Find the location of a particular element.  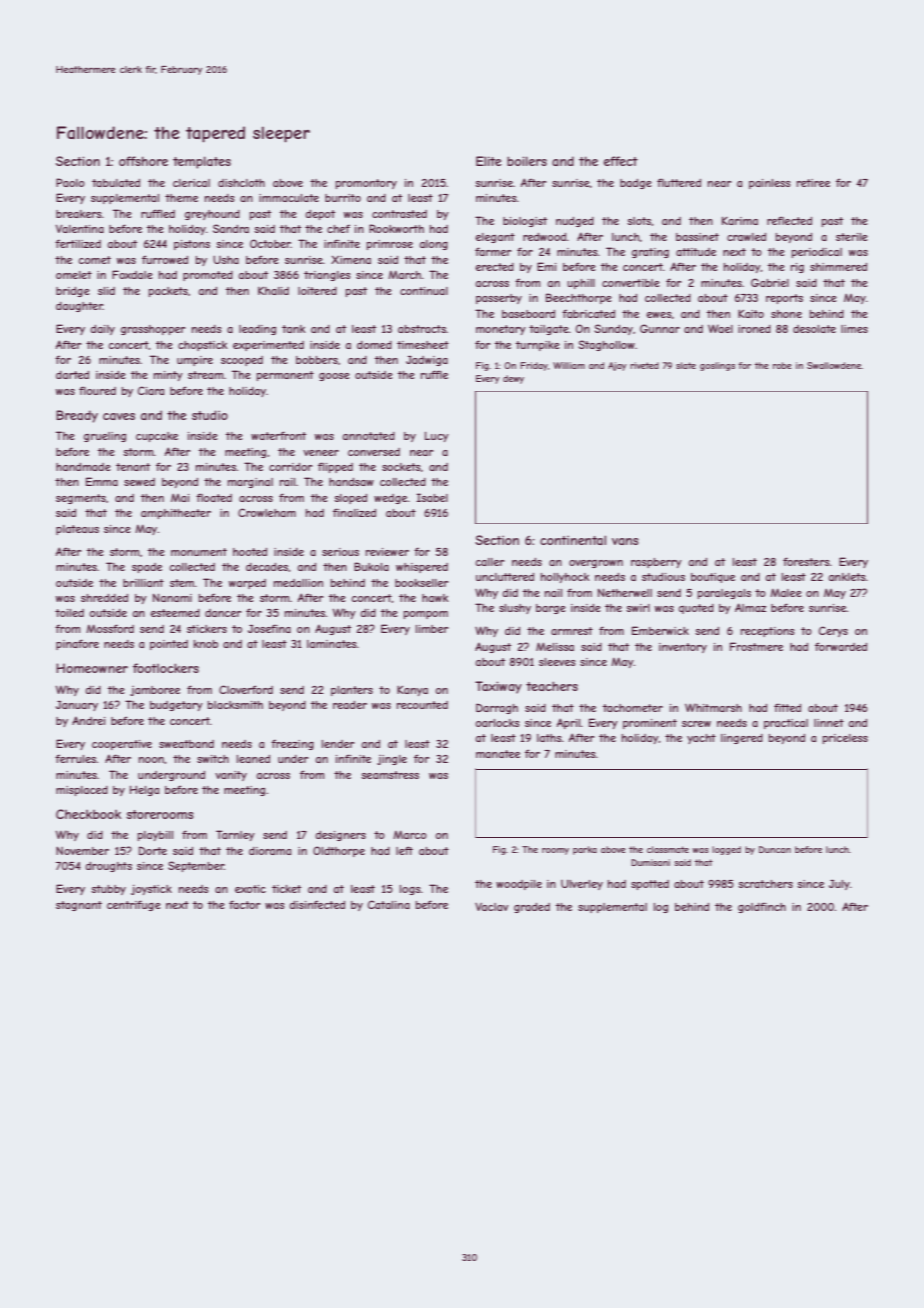

toiled is located at coordinates (69, 613).
